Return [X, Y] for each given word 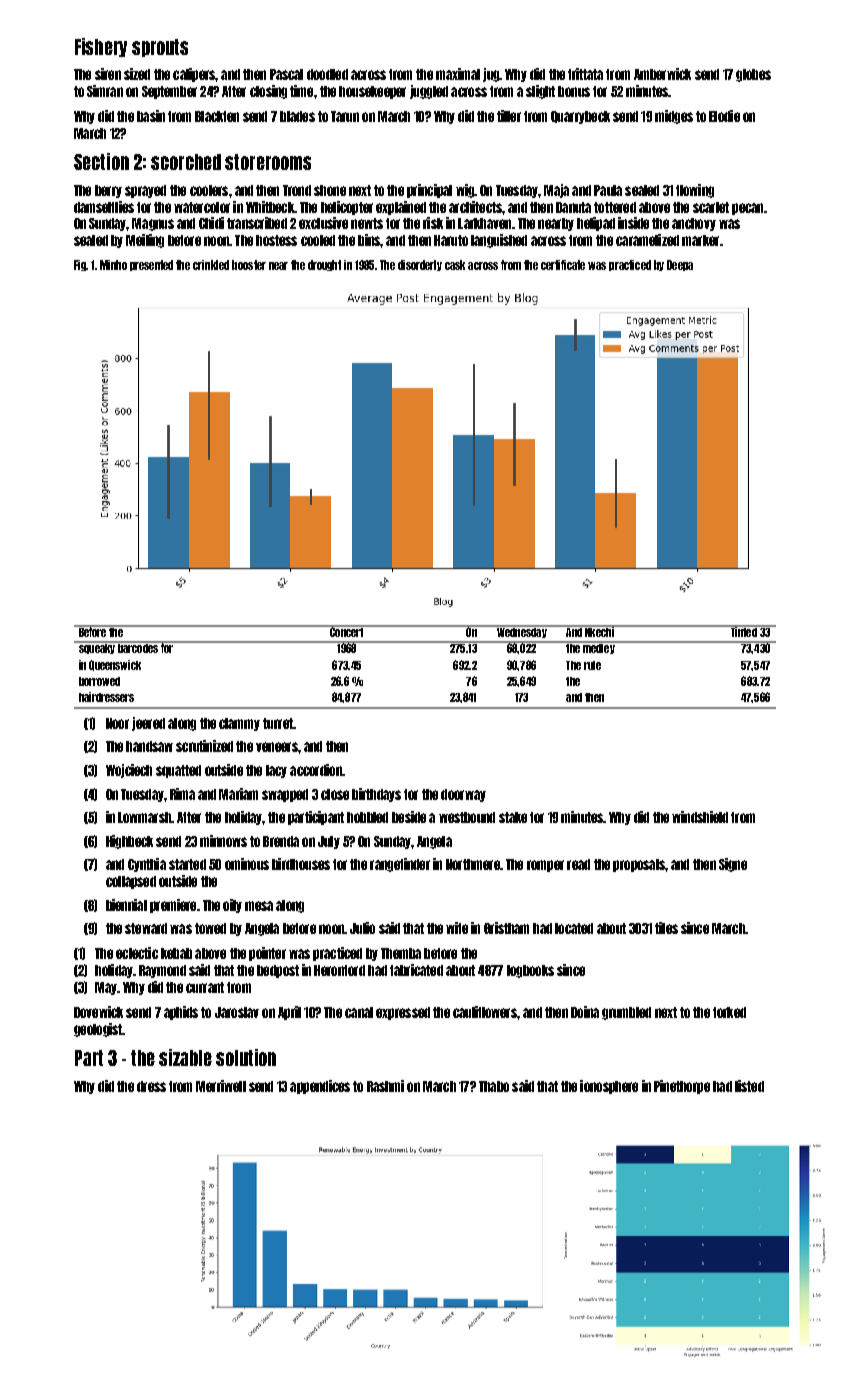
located [574, 928]
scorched [186, 162]
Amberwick [662, 74]
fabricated [416, 970]
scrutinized [204, 746]
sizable [185, 1057]
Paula [608, 190]
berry [108, 191]
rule [592, 665]
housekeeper [372, 92]
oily [232, 906]
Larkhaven [484, 223]
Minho [113, 265]
